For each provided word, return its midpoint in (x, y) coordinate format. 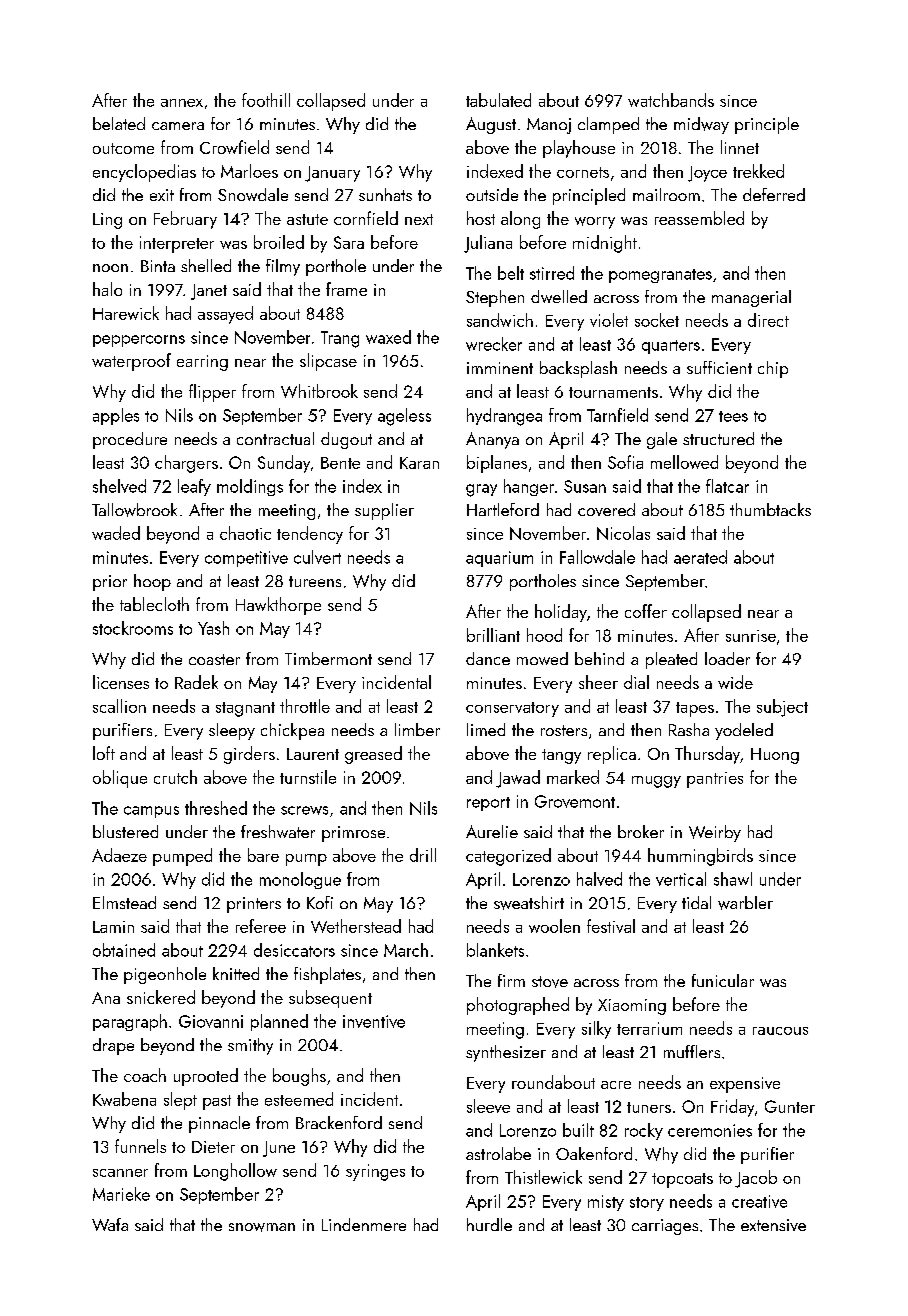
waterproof (131, 362)
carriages (665, 1227)
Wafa (110, 1224)
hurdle (489, 1224)
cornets (583, 172)
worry (595, 223)
